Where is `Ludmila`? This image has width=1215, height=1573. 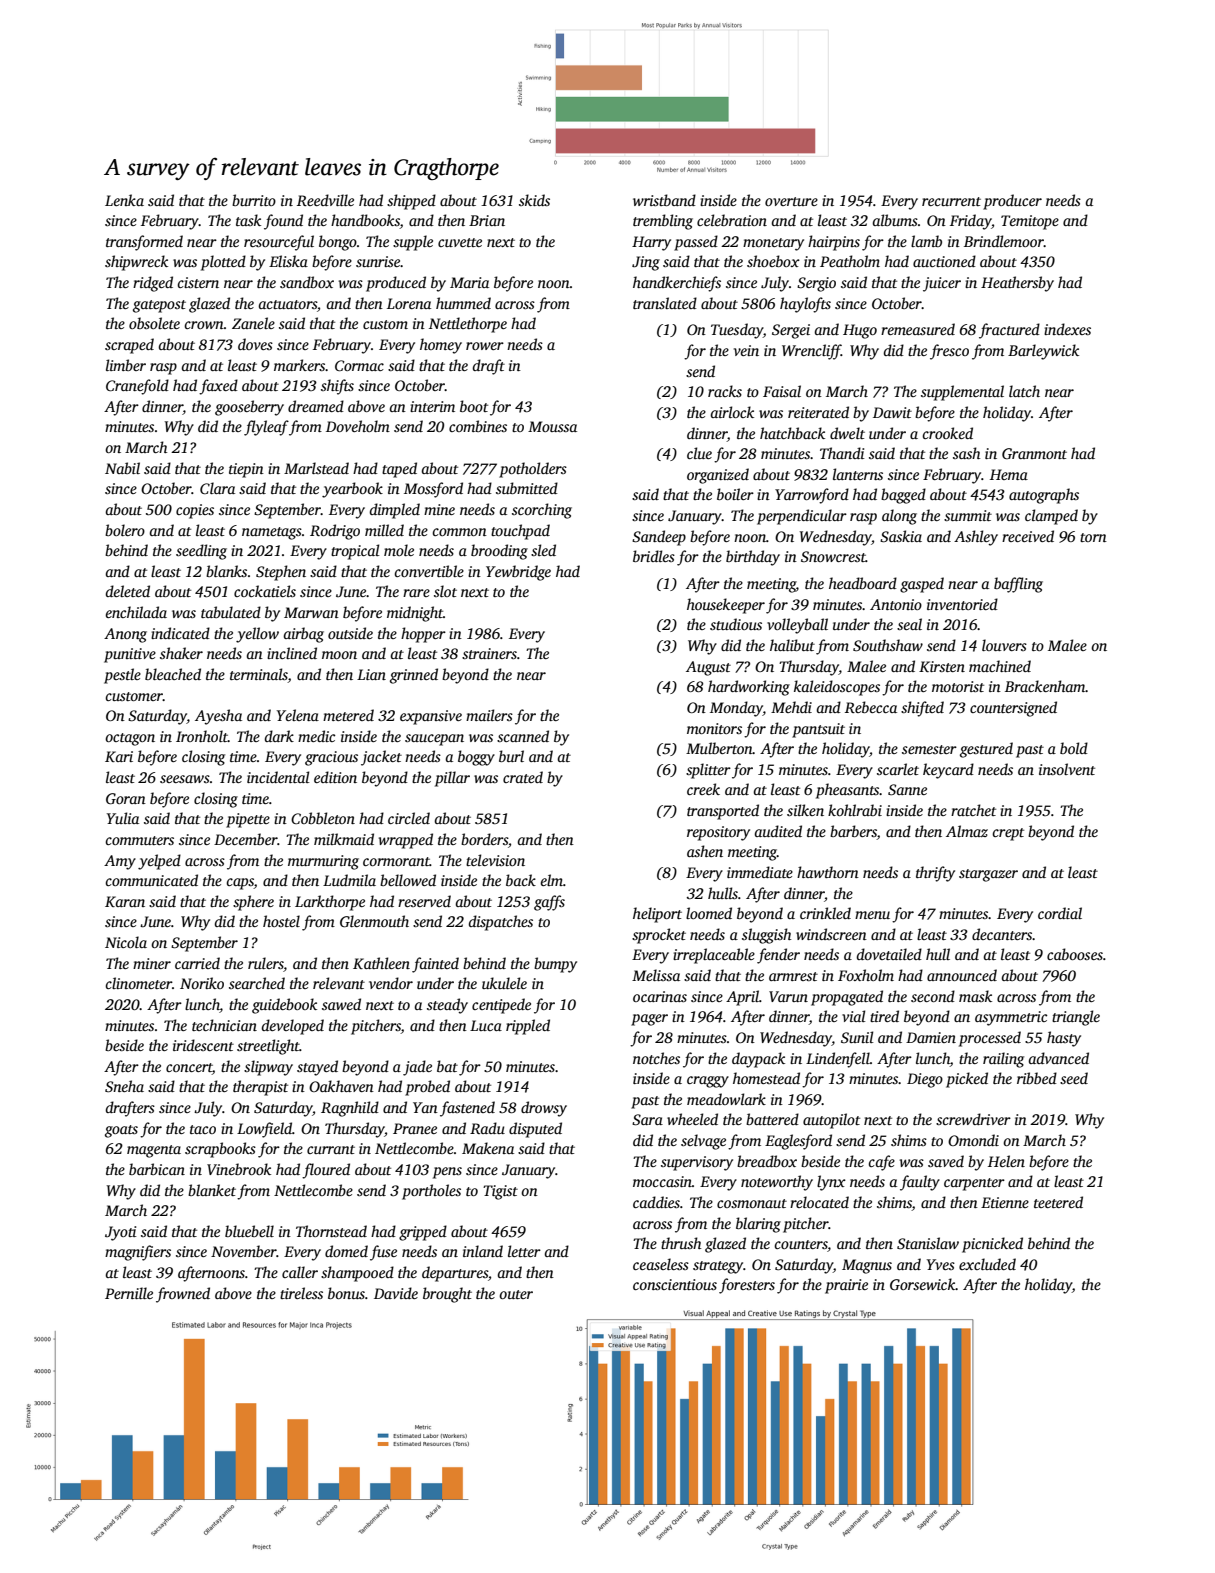 Ludmila is located at coordinates (349, 880).
